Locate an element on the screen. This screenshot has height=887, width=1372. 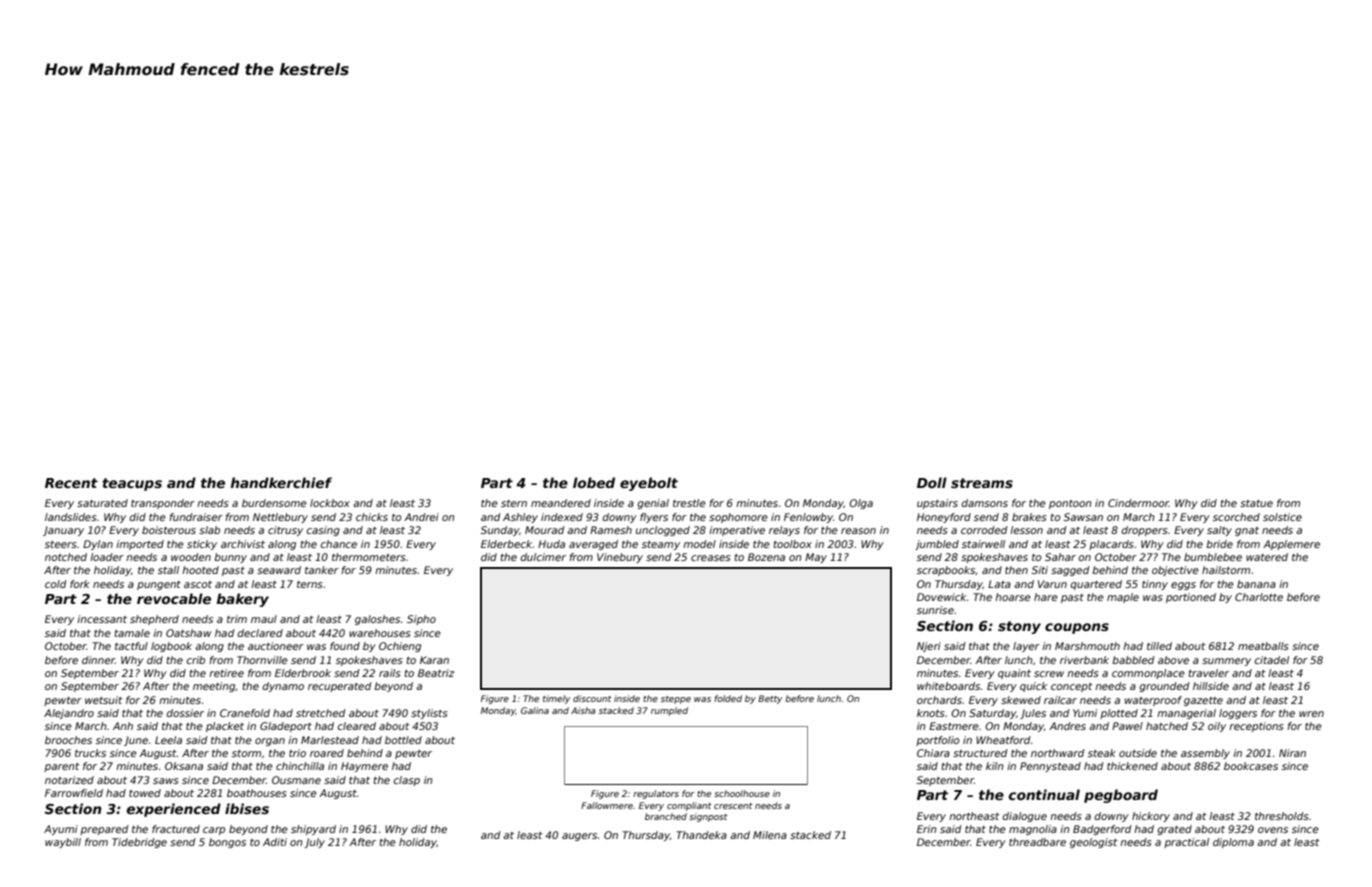
July is located at coordinates (315, 843).
